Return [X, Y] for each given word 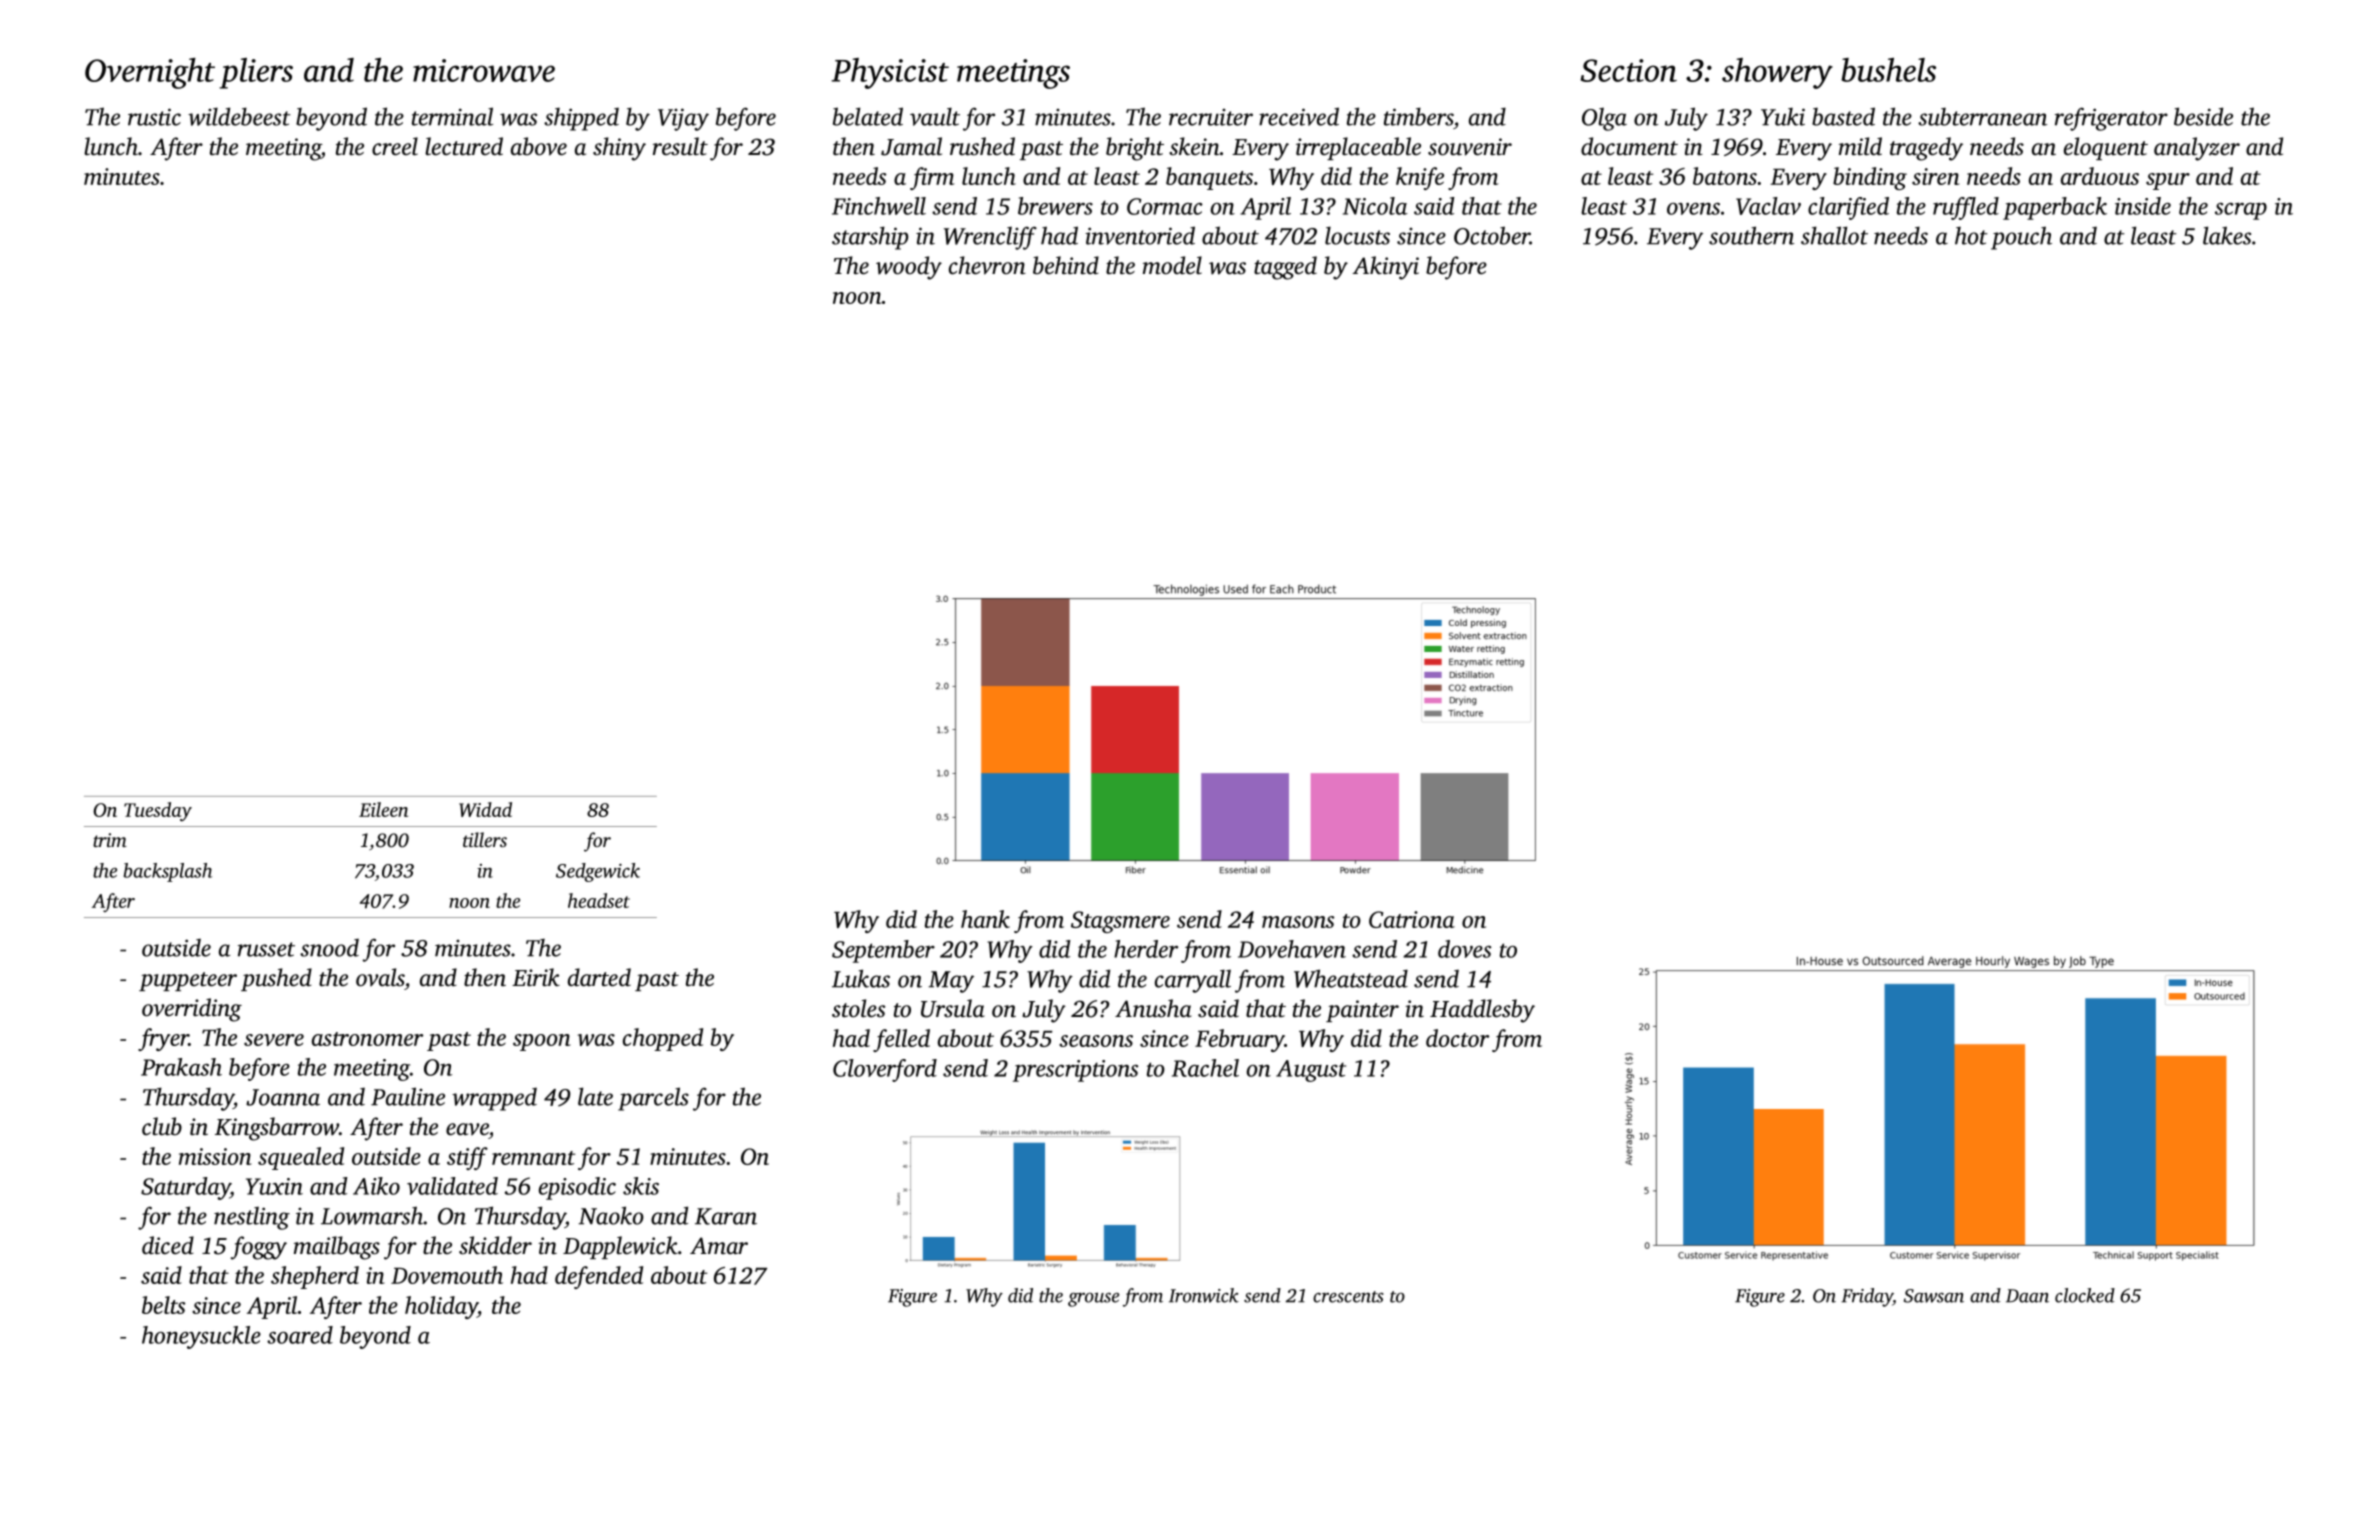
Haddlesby [1482, 1011]
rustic [154, 117]
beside [2203, 116]
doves [1464, 949]
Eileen [383, 809]
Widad [485, 809]
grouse [1093, 1299]
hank [985, 919]
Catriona [1412, 919]
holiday [441, 1307]
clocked [2085, 1295]
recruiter [1211, 117]
